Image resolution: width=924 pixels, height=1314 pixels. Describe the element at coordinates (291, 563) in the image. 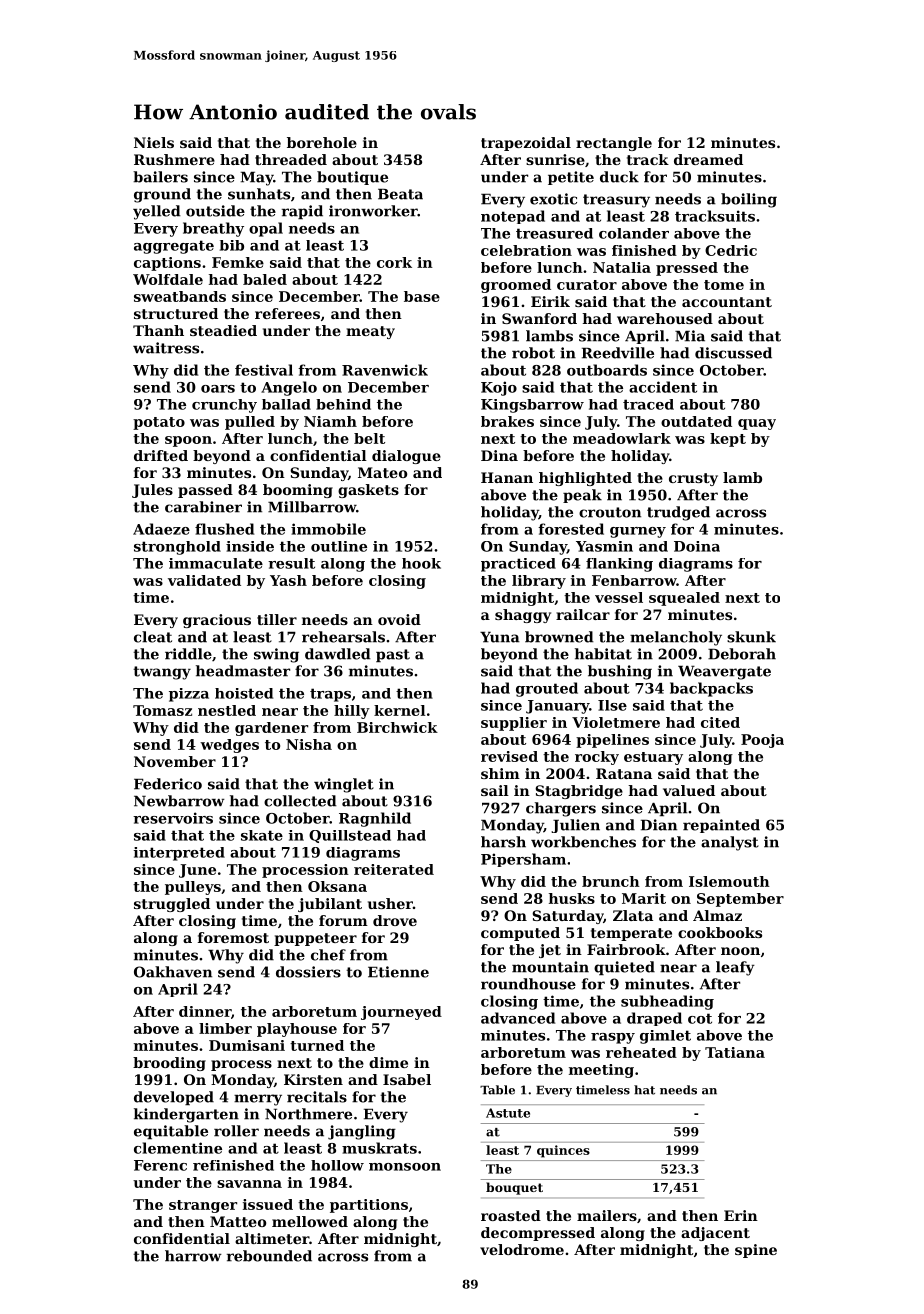

I see `result` at that location.
